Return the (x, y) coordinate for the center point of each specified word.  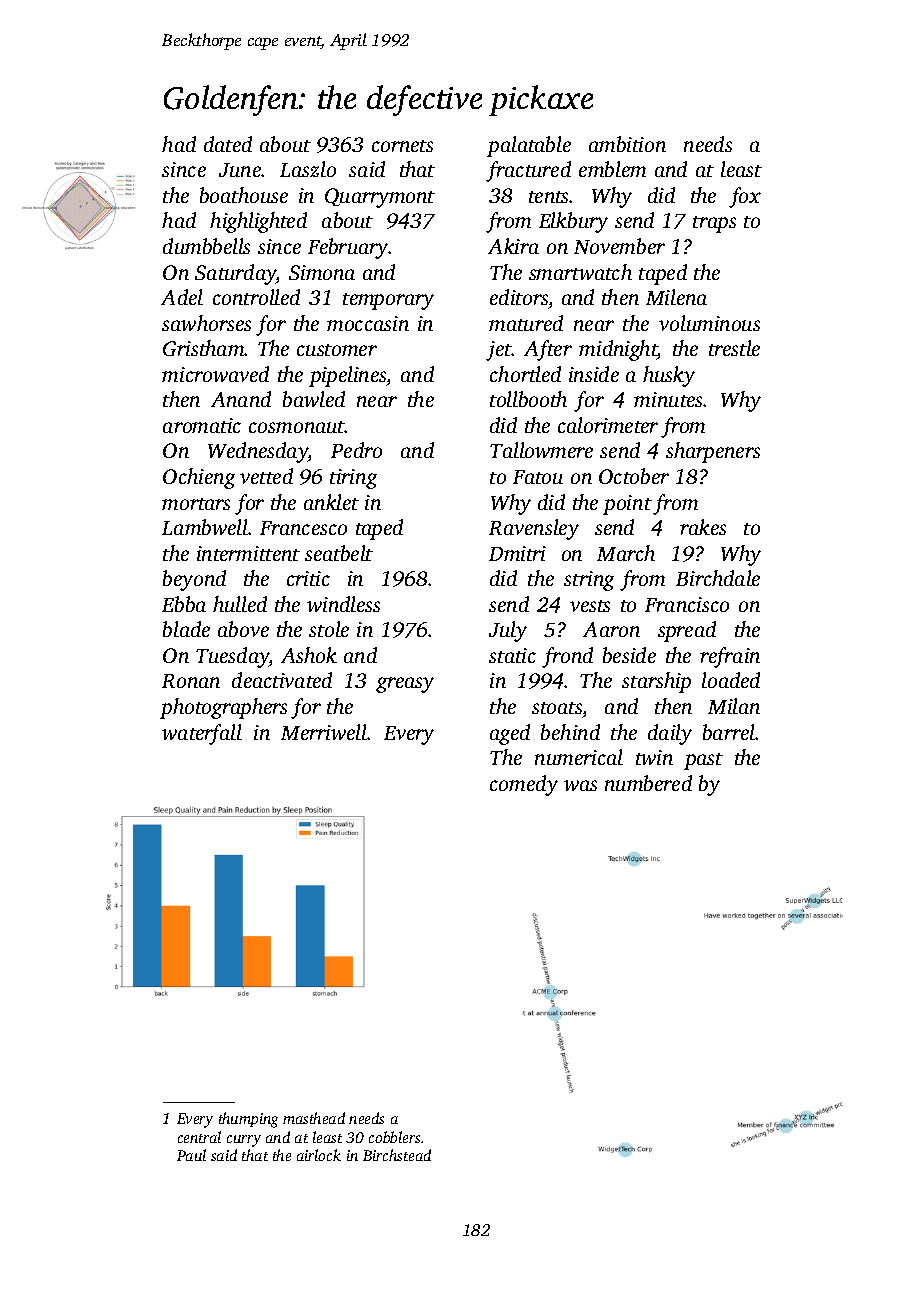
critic (308, 578)
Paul (191, 1155)
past (703, 761)
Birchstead (397, 1155)
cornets (402, 146)
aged (510, 734)
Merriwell (324, 732)
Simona (322, 272)
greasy (405, 685)
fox (745, 197)
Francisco (687, 604)
